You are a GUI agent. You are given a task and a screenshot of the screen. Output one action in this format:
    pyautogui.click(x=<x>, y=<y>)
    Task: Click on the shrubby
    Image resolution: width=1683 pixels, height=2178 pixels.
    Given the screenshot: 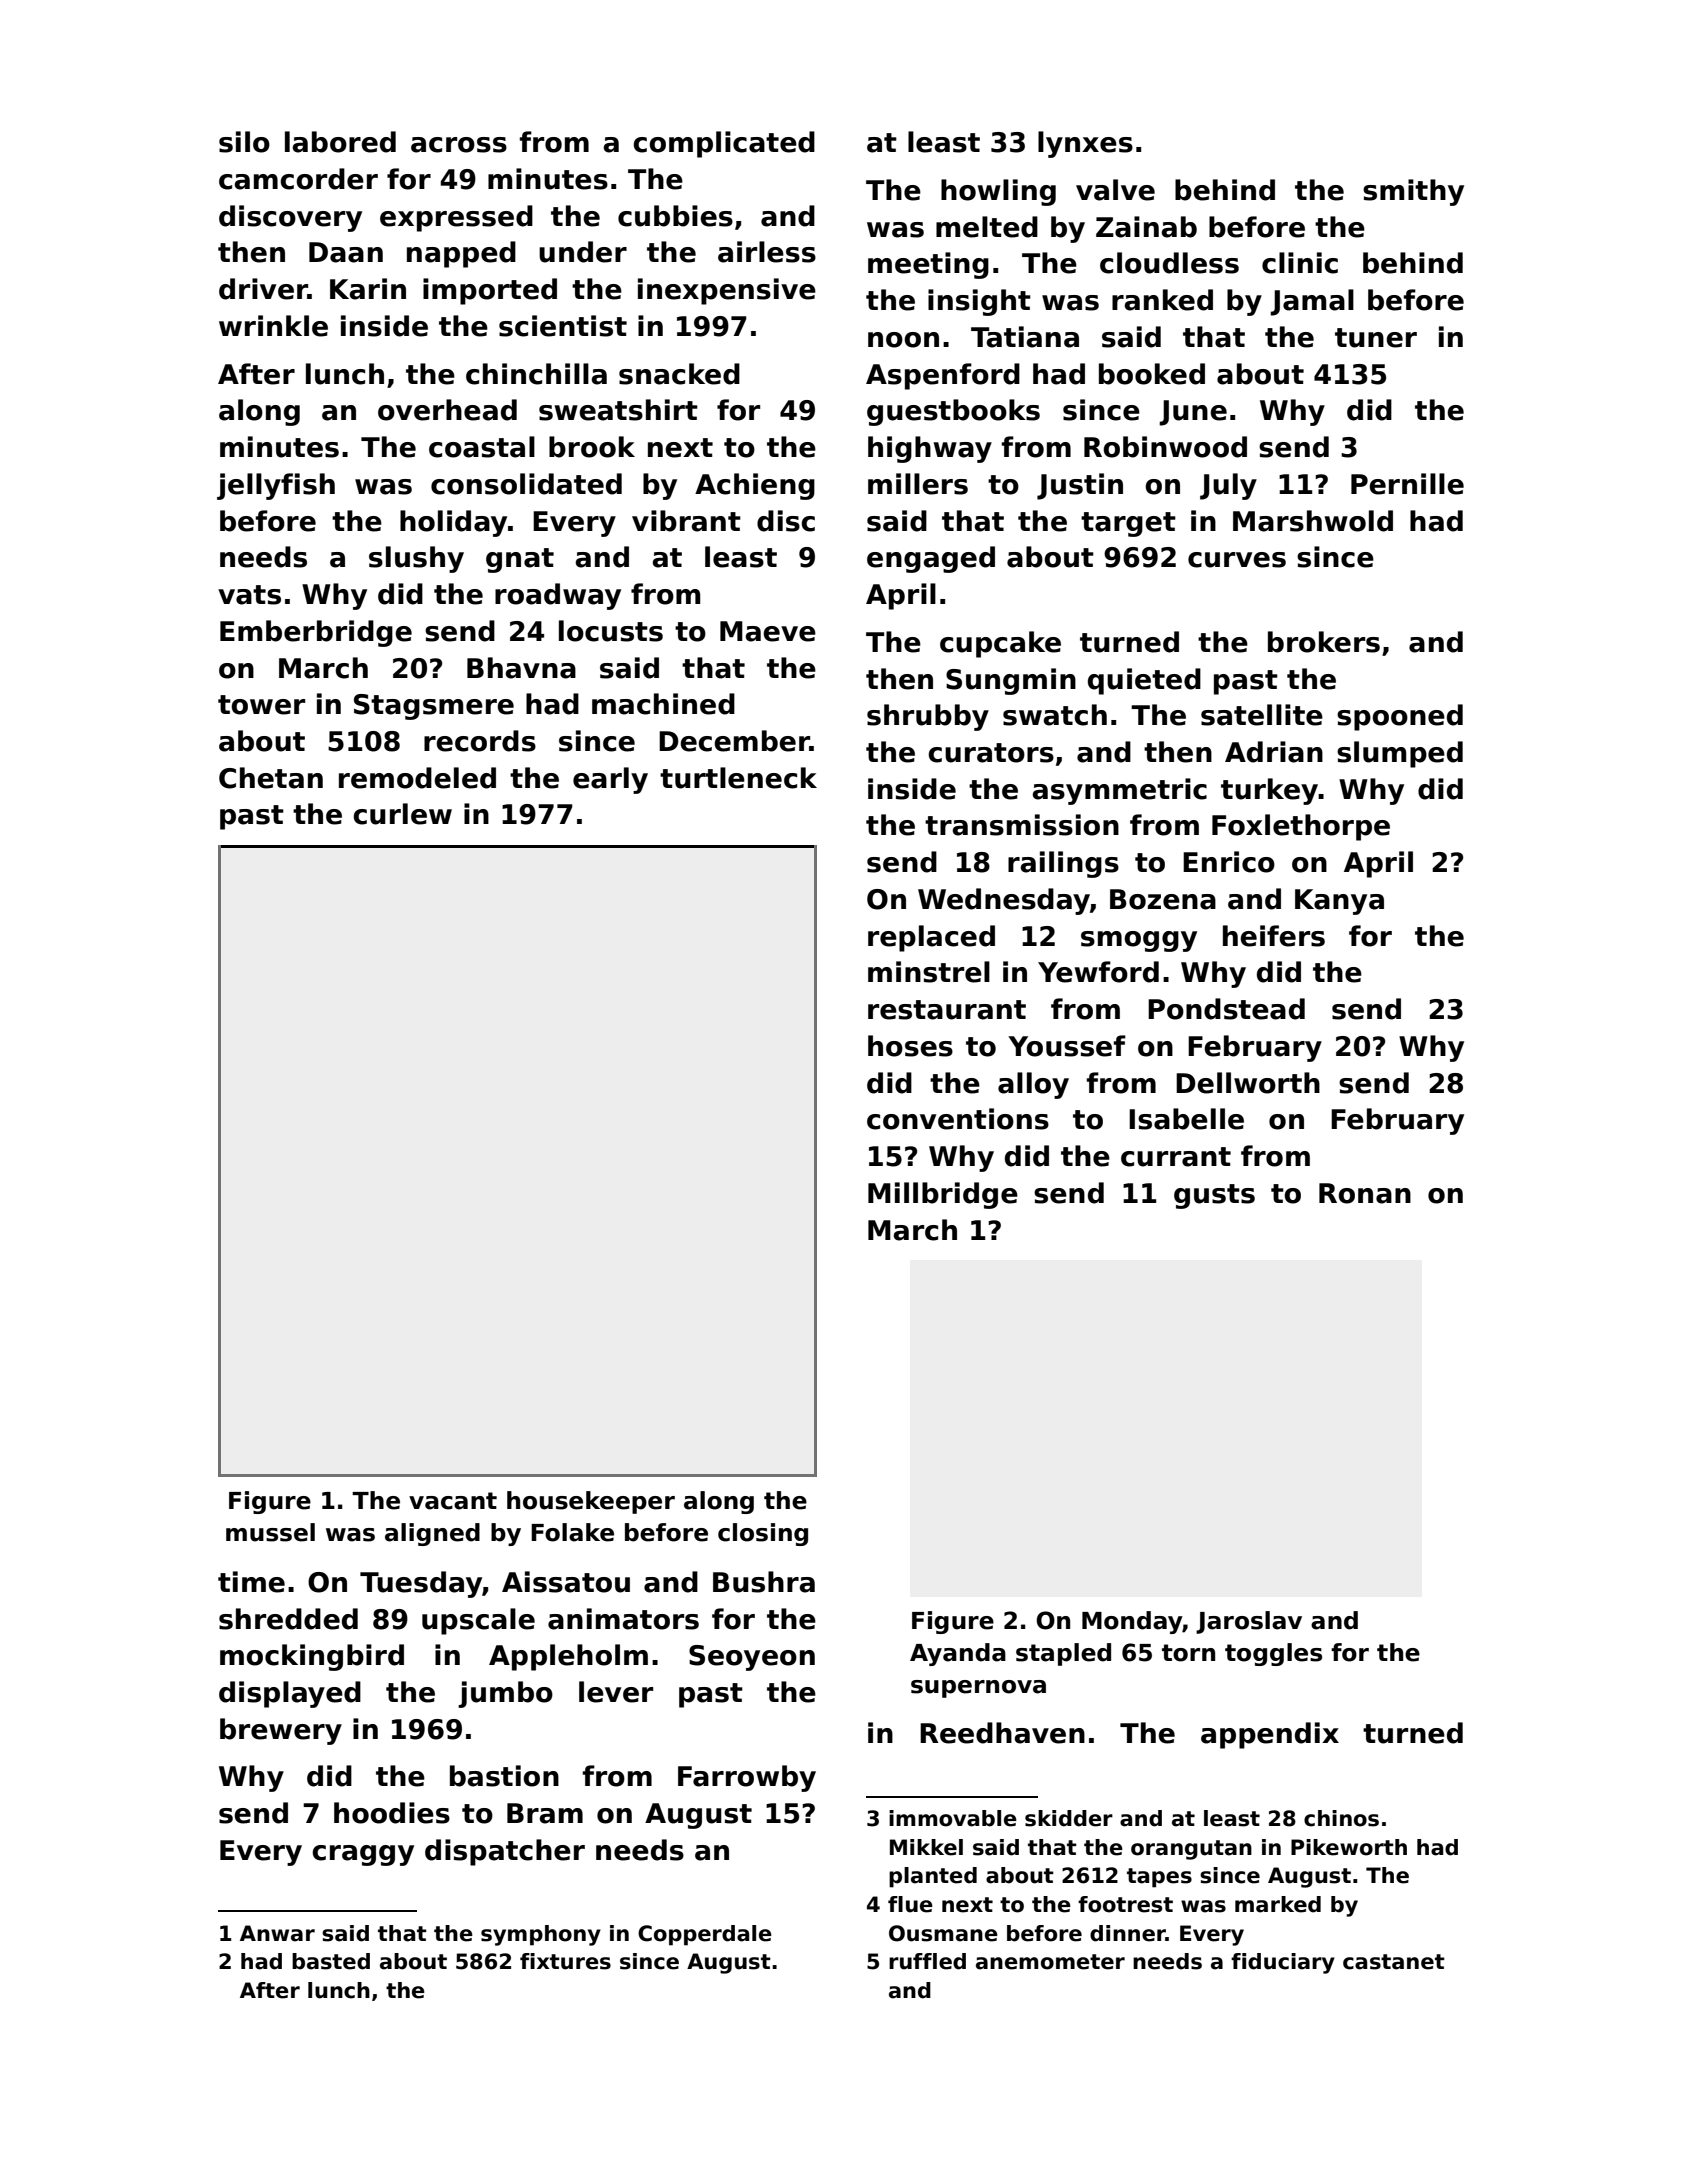 What is the action you would take?
    pyautogui.click(x=928, y=717)
